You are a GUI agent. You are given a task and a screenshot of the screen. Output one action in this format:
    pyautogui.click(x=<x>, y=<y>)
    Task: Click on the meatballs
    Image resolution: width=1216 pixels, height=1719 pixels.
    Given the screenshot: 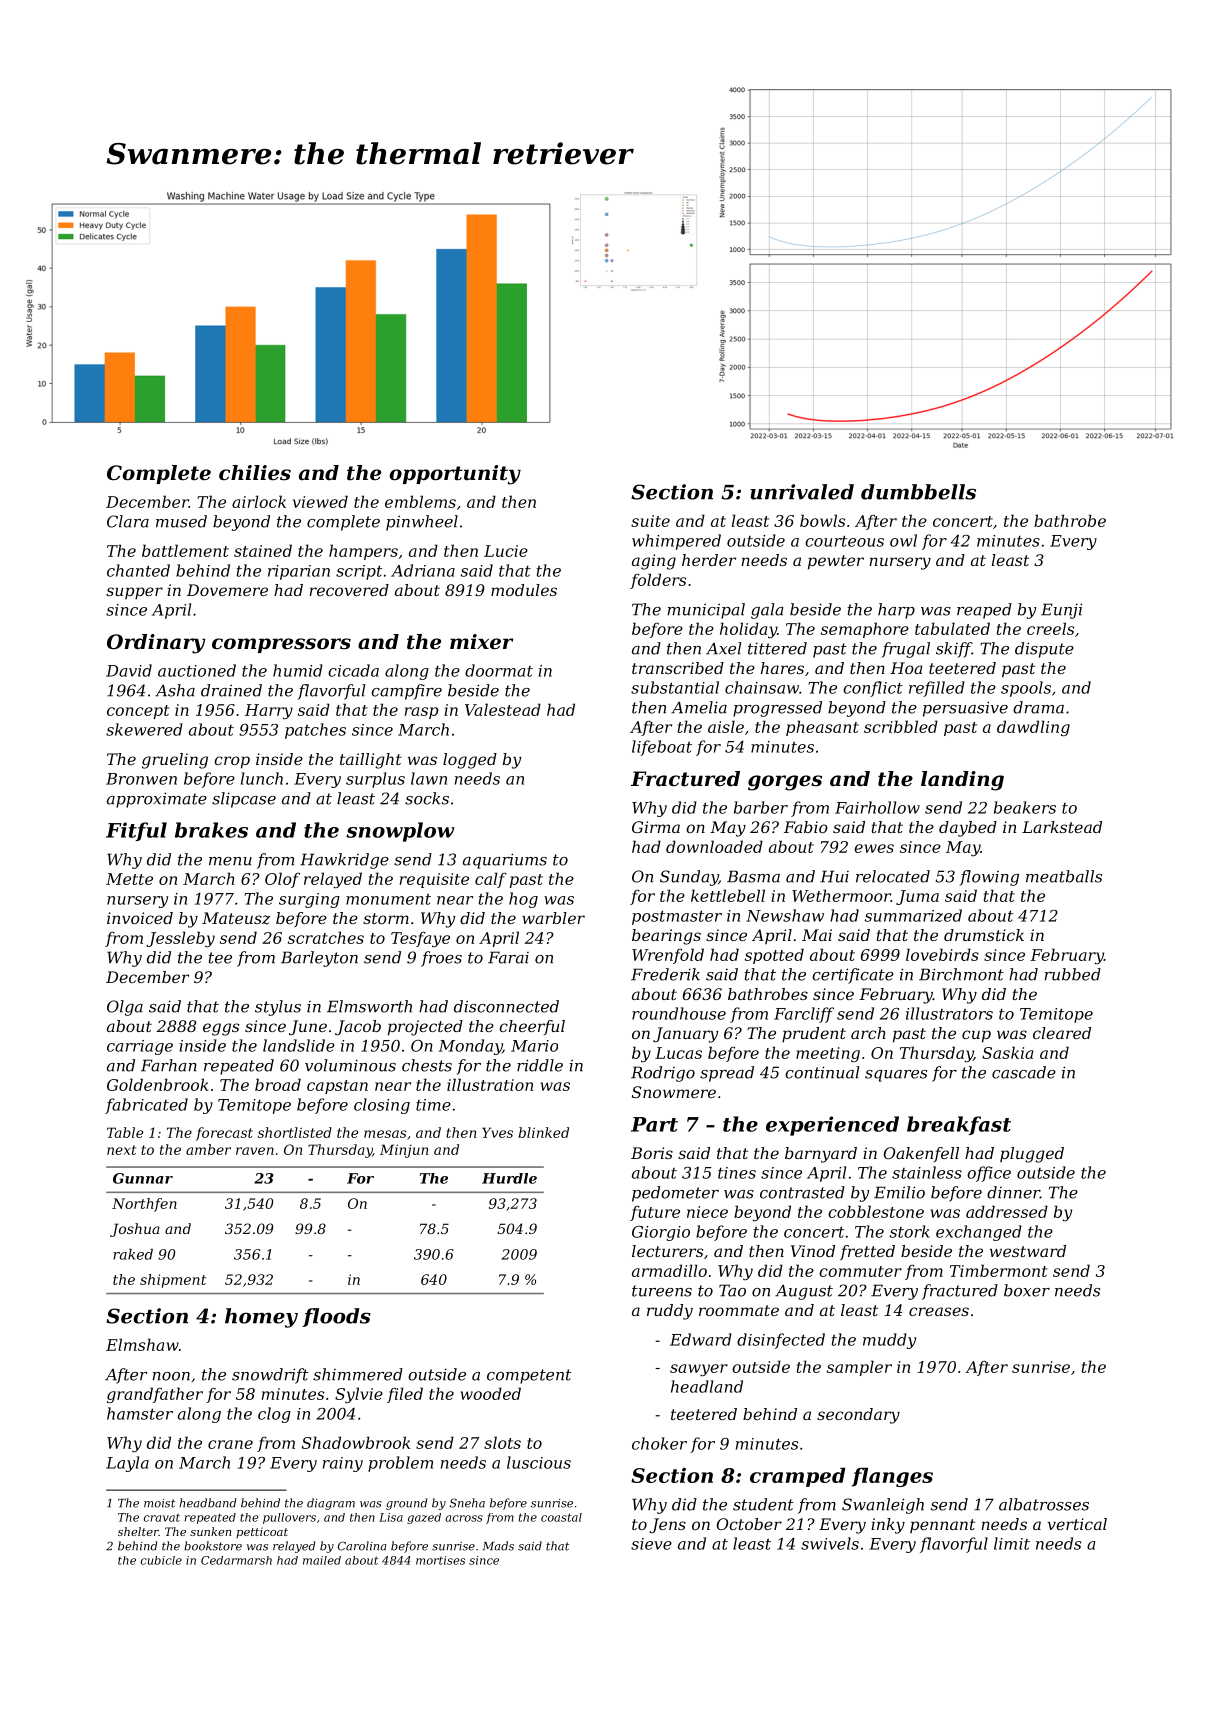 What is the action you would take?
    pyautogui.click(x=1064, y=876)
